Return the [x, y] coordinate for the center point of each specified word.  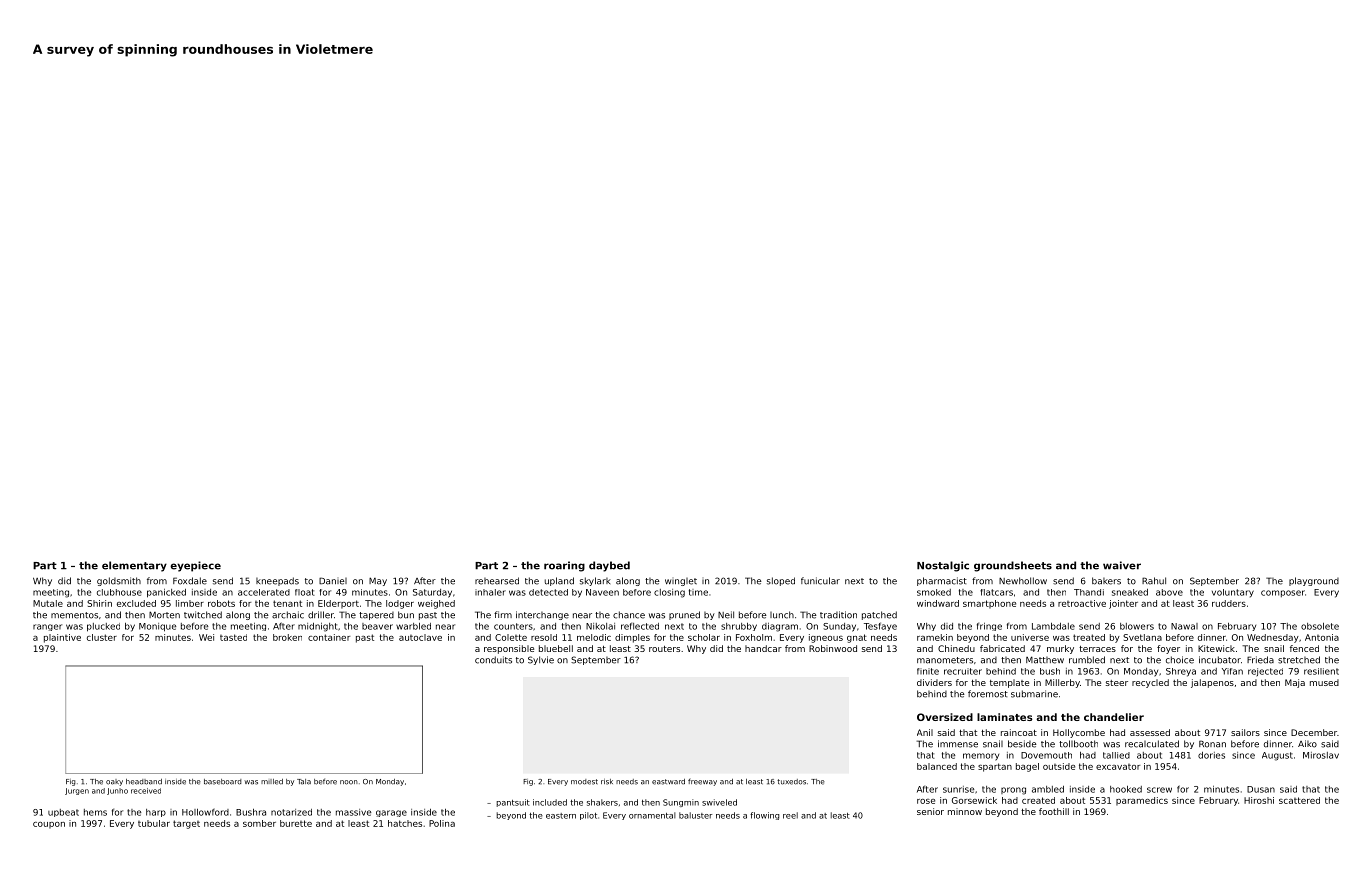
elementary [134, 566]
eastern [561, 816]
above [1169, 592]
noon [349, 782]
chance [629, 615]
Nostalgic [943, 566]
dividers [934, 682]
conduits [493, 660]
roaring [564, 566]
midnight [318, 627]
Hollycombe [1079, 733]
